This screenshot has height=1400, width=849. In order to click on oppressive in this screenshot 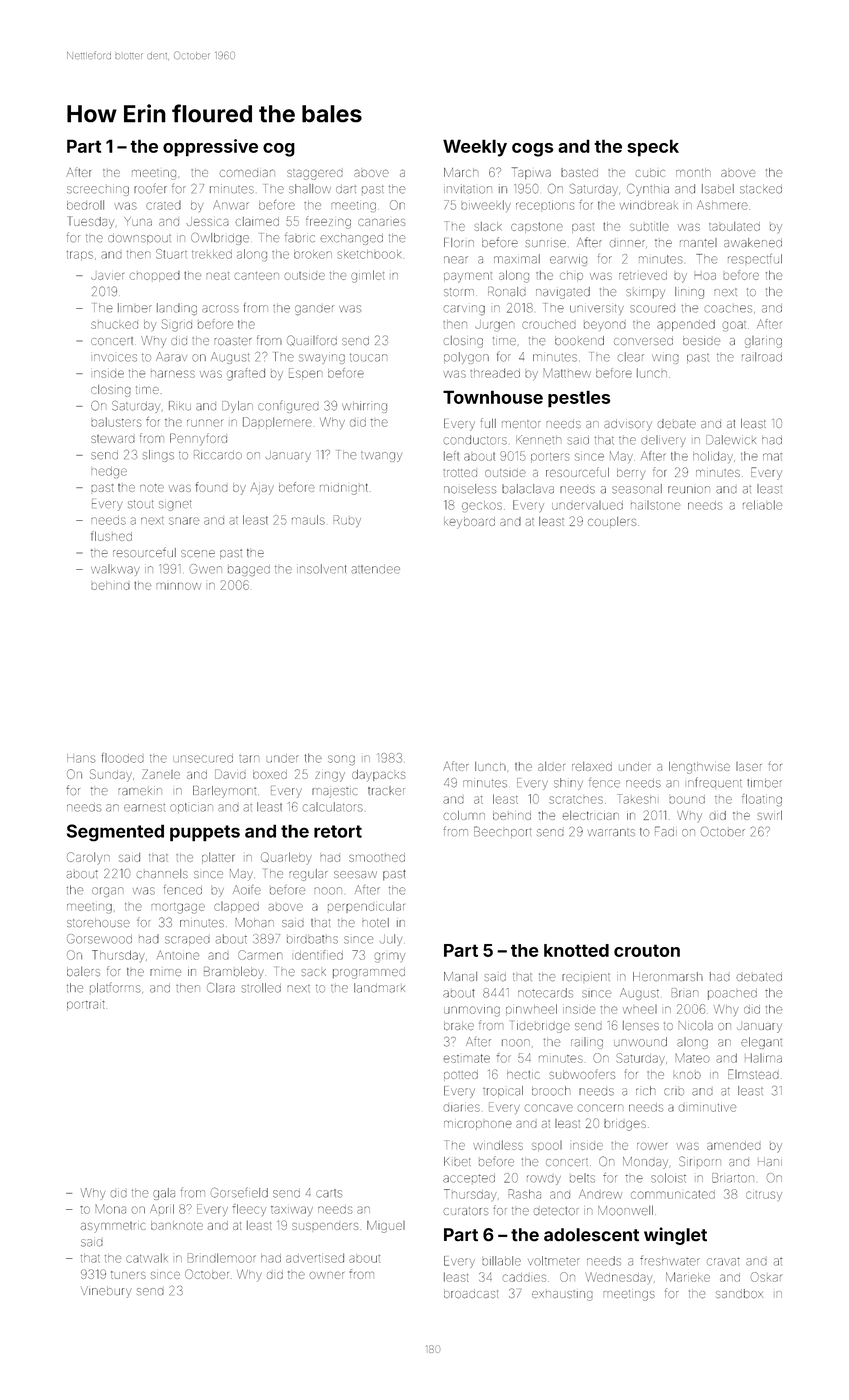, I will do `click(210, 148)`.
